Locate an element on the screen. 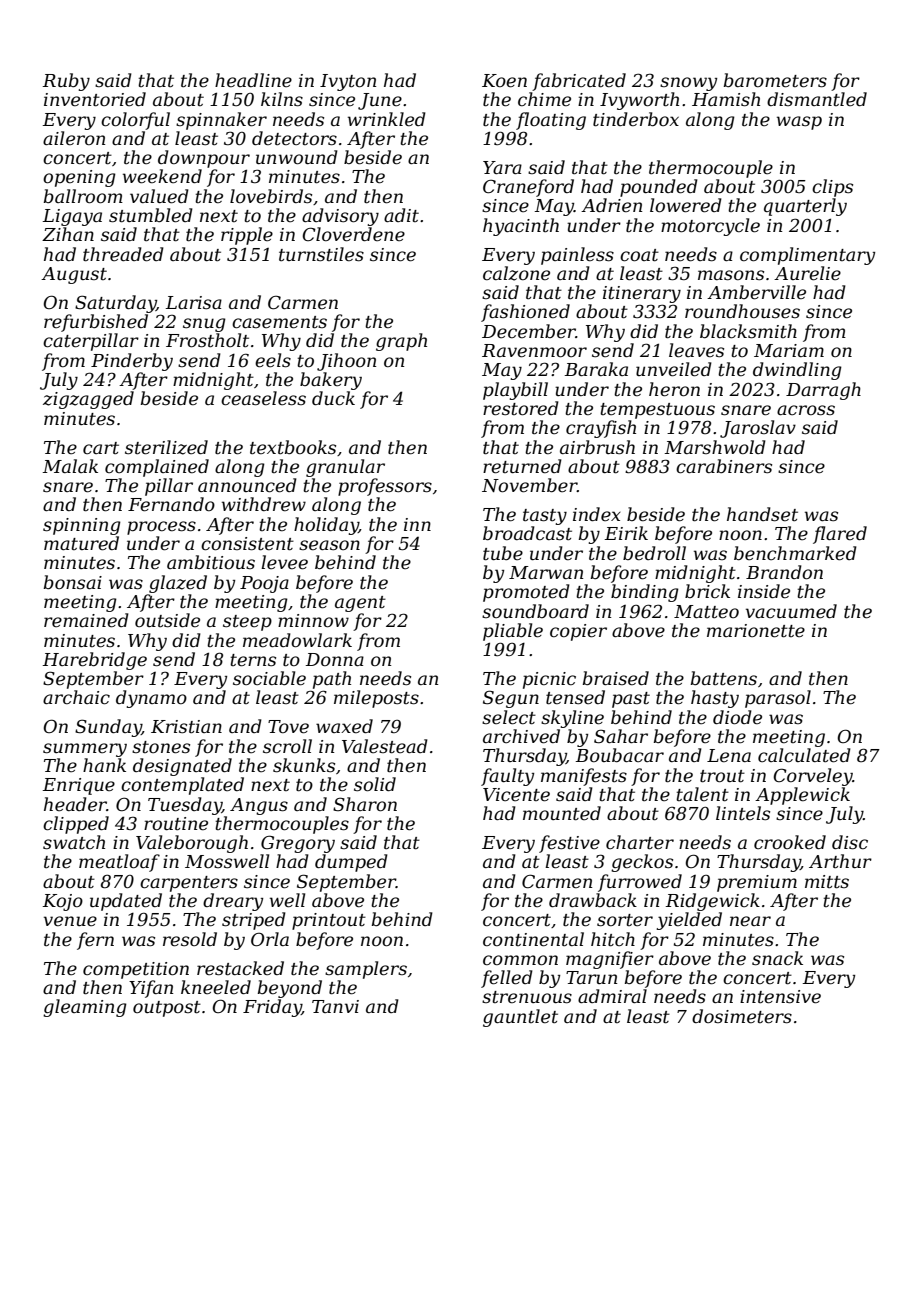 This screenshot has width=924, height=1308. graph is located at coordinates (401, 342).
